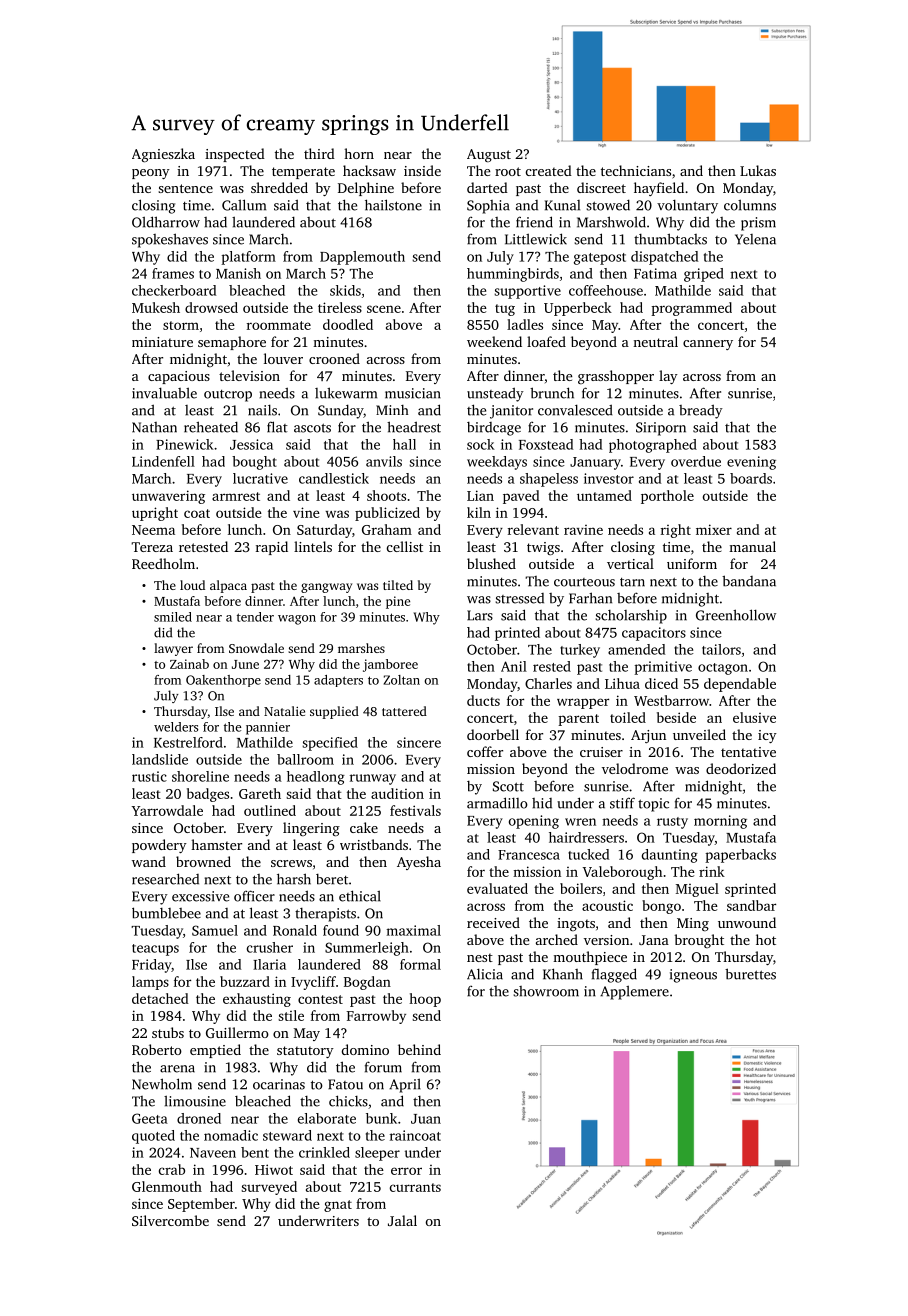 The height and width of the page is (1316, 908). Describe the element at coordinates (402, 1220) in the page. I see `Jalal` at that location.
